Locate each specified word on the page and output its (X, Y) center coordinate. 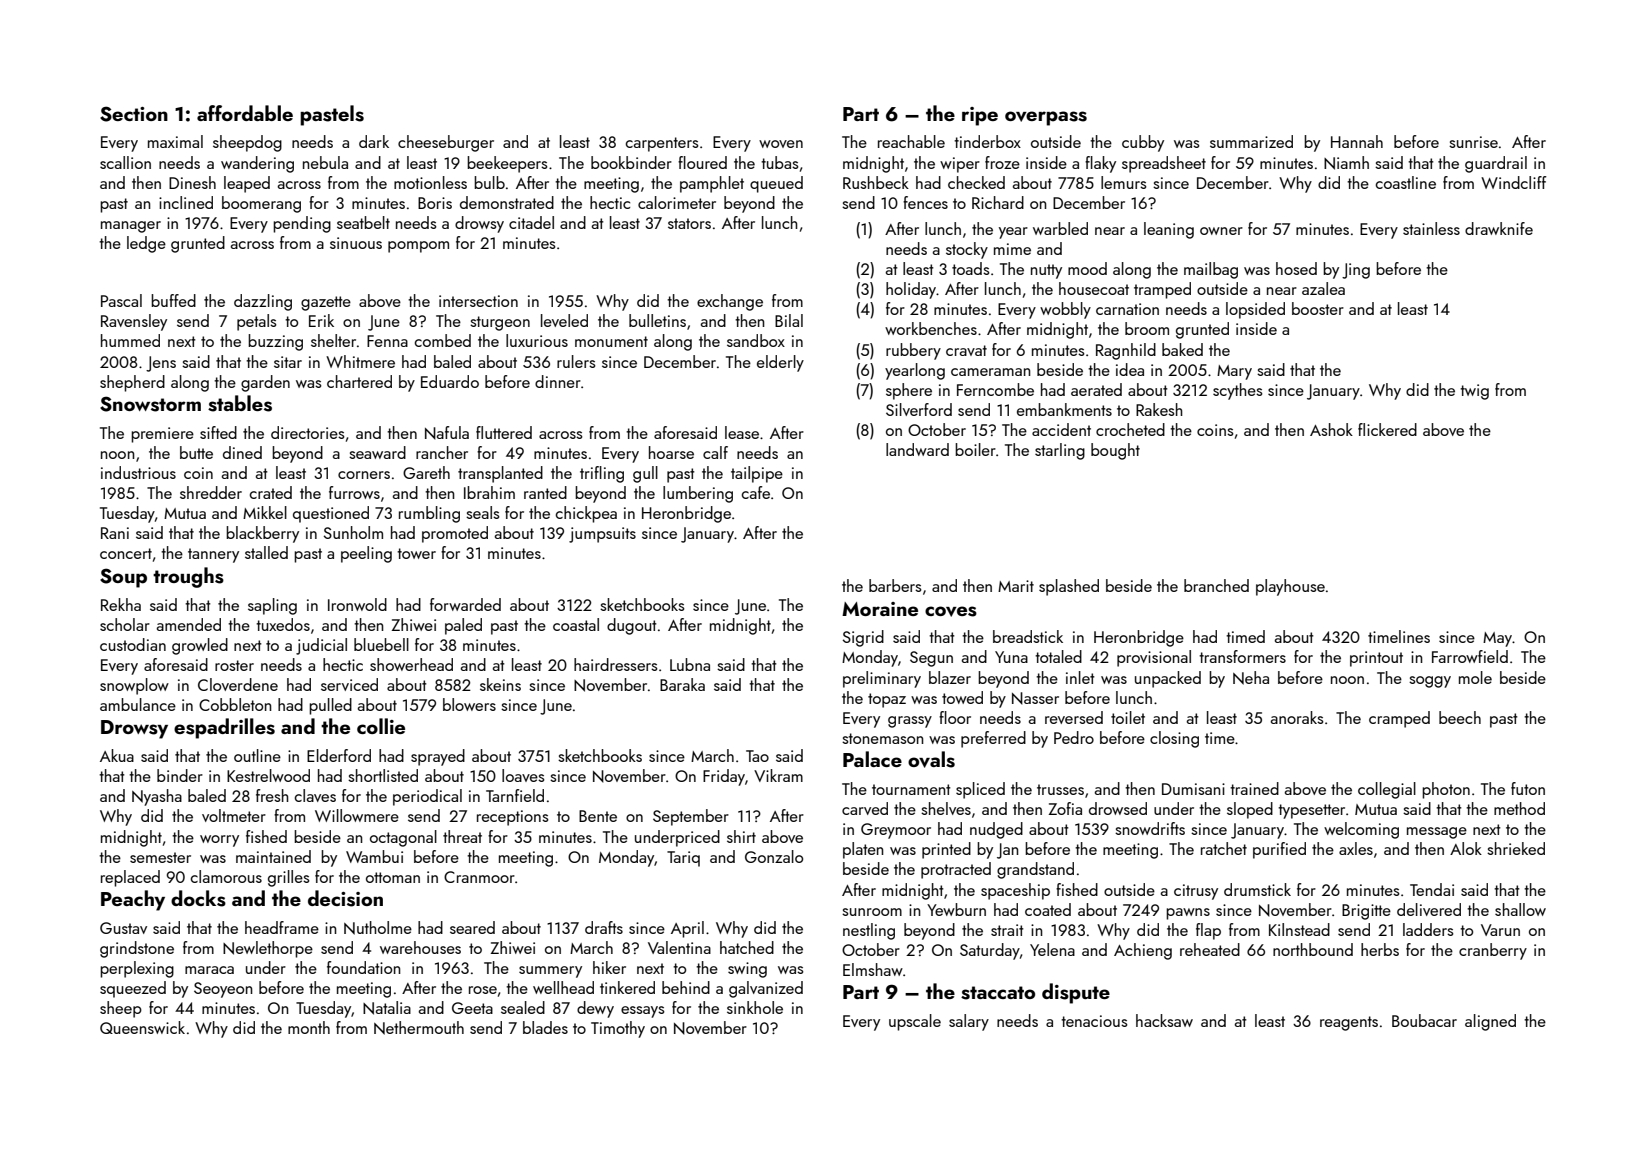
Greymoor (896, 831)
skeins (500, 684)
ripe (980, 116)
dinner (558, 381)
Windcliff (1513, 182)
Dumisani (1193, 789)
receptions (513, 818)
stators (689, 223)
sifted (218, 432)
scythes (1238, 391)
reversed (1074, 717)
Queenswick (142, 1027)
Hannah (1357, 141)
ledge (146, 244)
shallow (1520, 909)
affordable (245, 113)
